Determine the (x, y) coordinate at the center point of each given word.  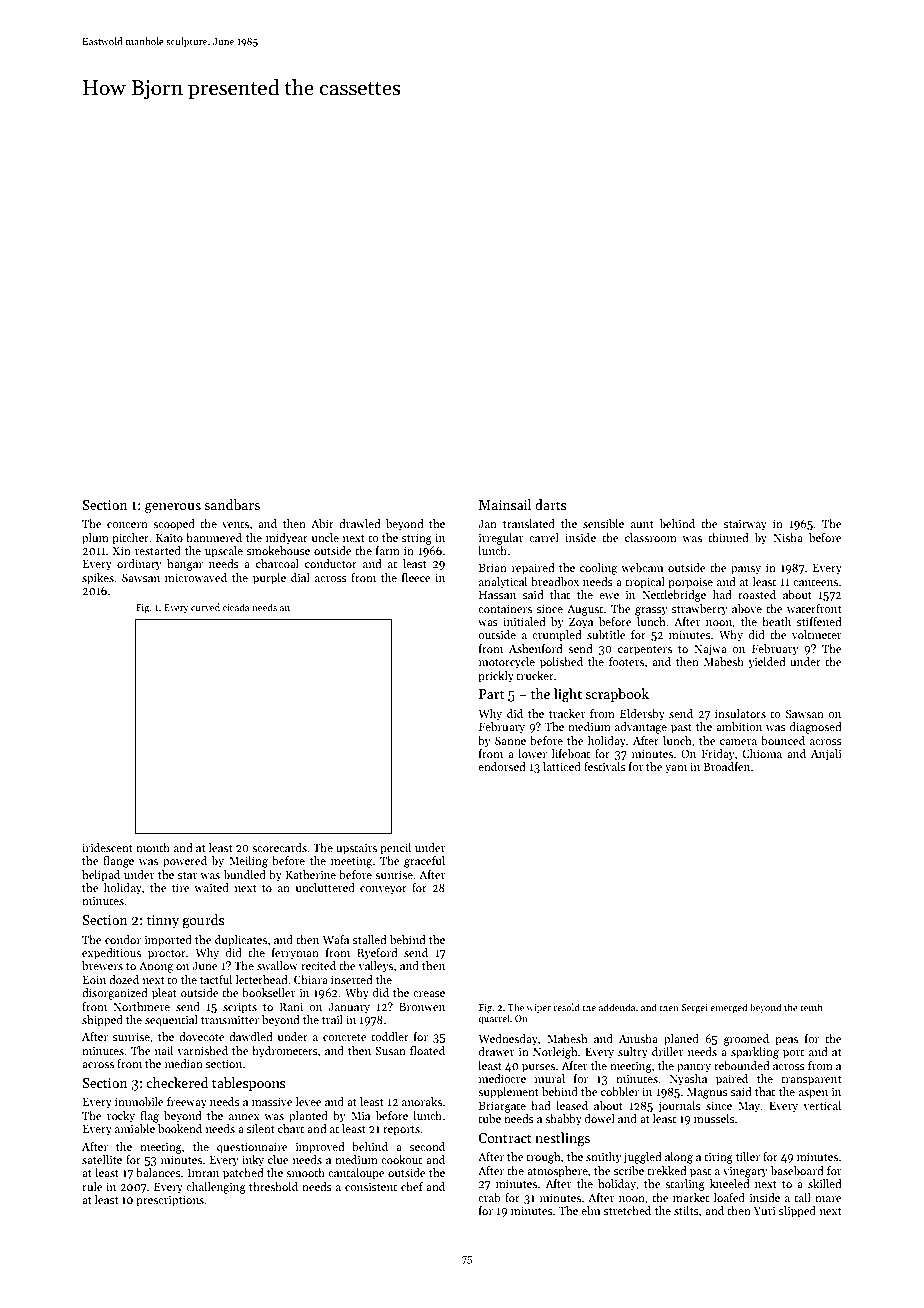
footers (626, 661)
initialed (524, 621)
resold (567, 1007)
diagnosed (816, 728)
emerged (728, 1008)
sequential (171, 1021)
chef (412, 1186)
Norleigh (555, 1053)
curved (205, 607)
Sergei (695, 1009)
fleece (416, 577)
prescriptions (170, 1201)
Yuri (765, 1211)
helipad (101, 876)
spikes (98, 579)
